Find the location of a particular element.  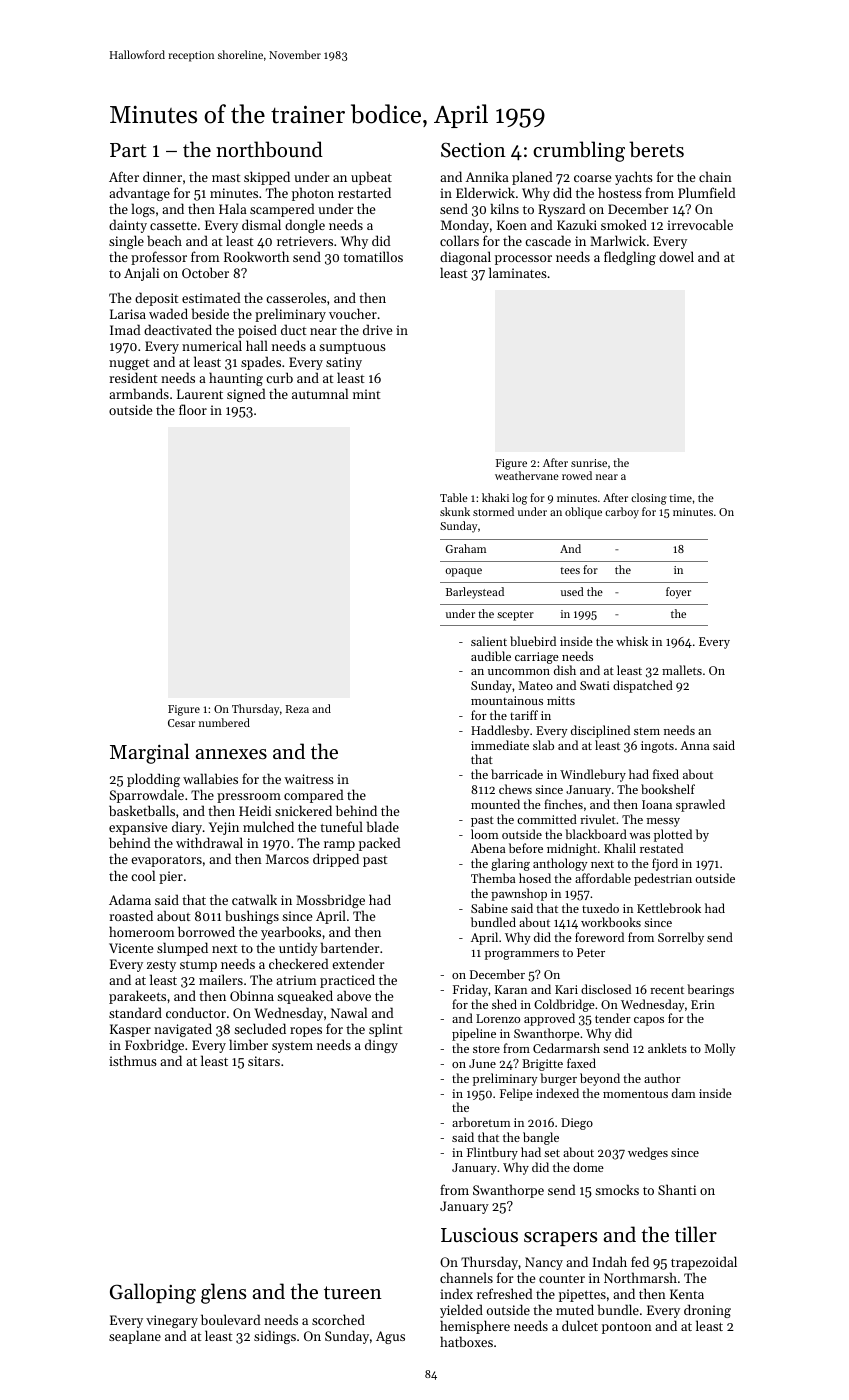

Anna is located at coordinates (694, 745).
